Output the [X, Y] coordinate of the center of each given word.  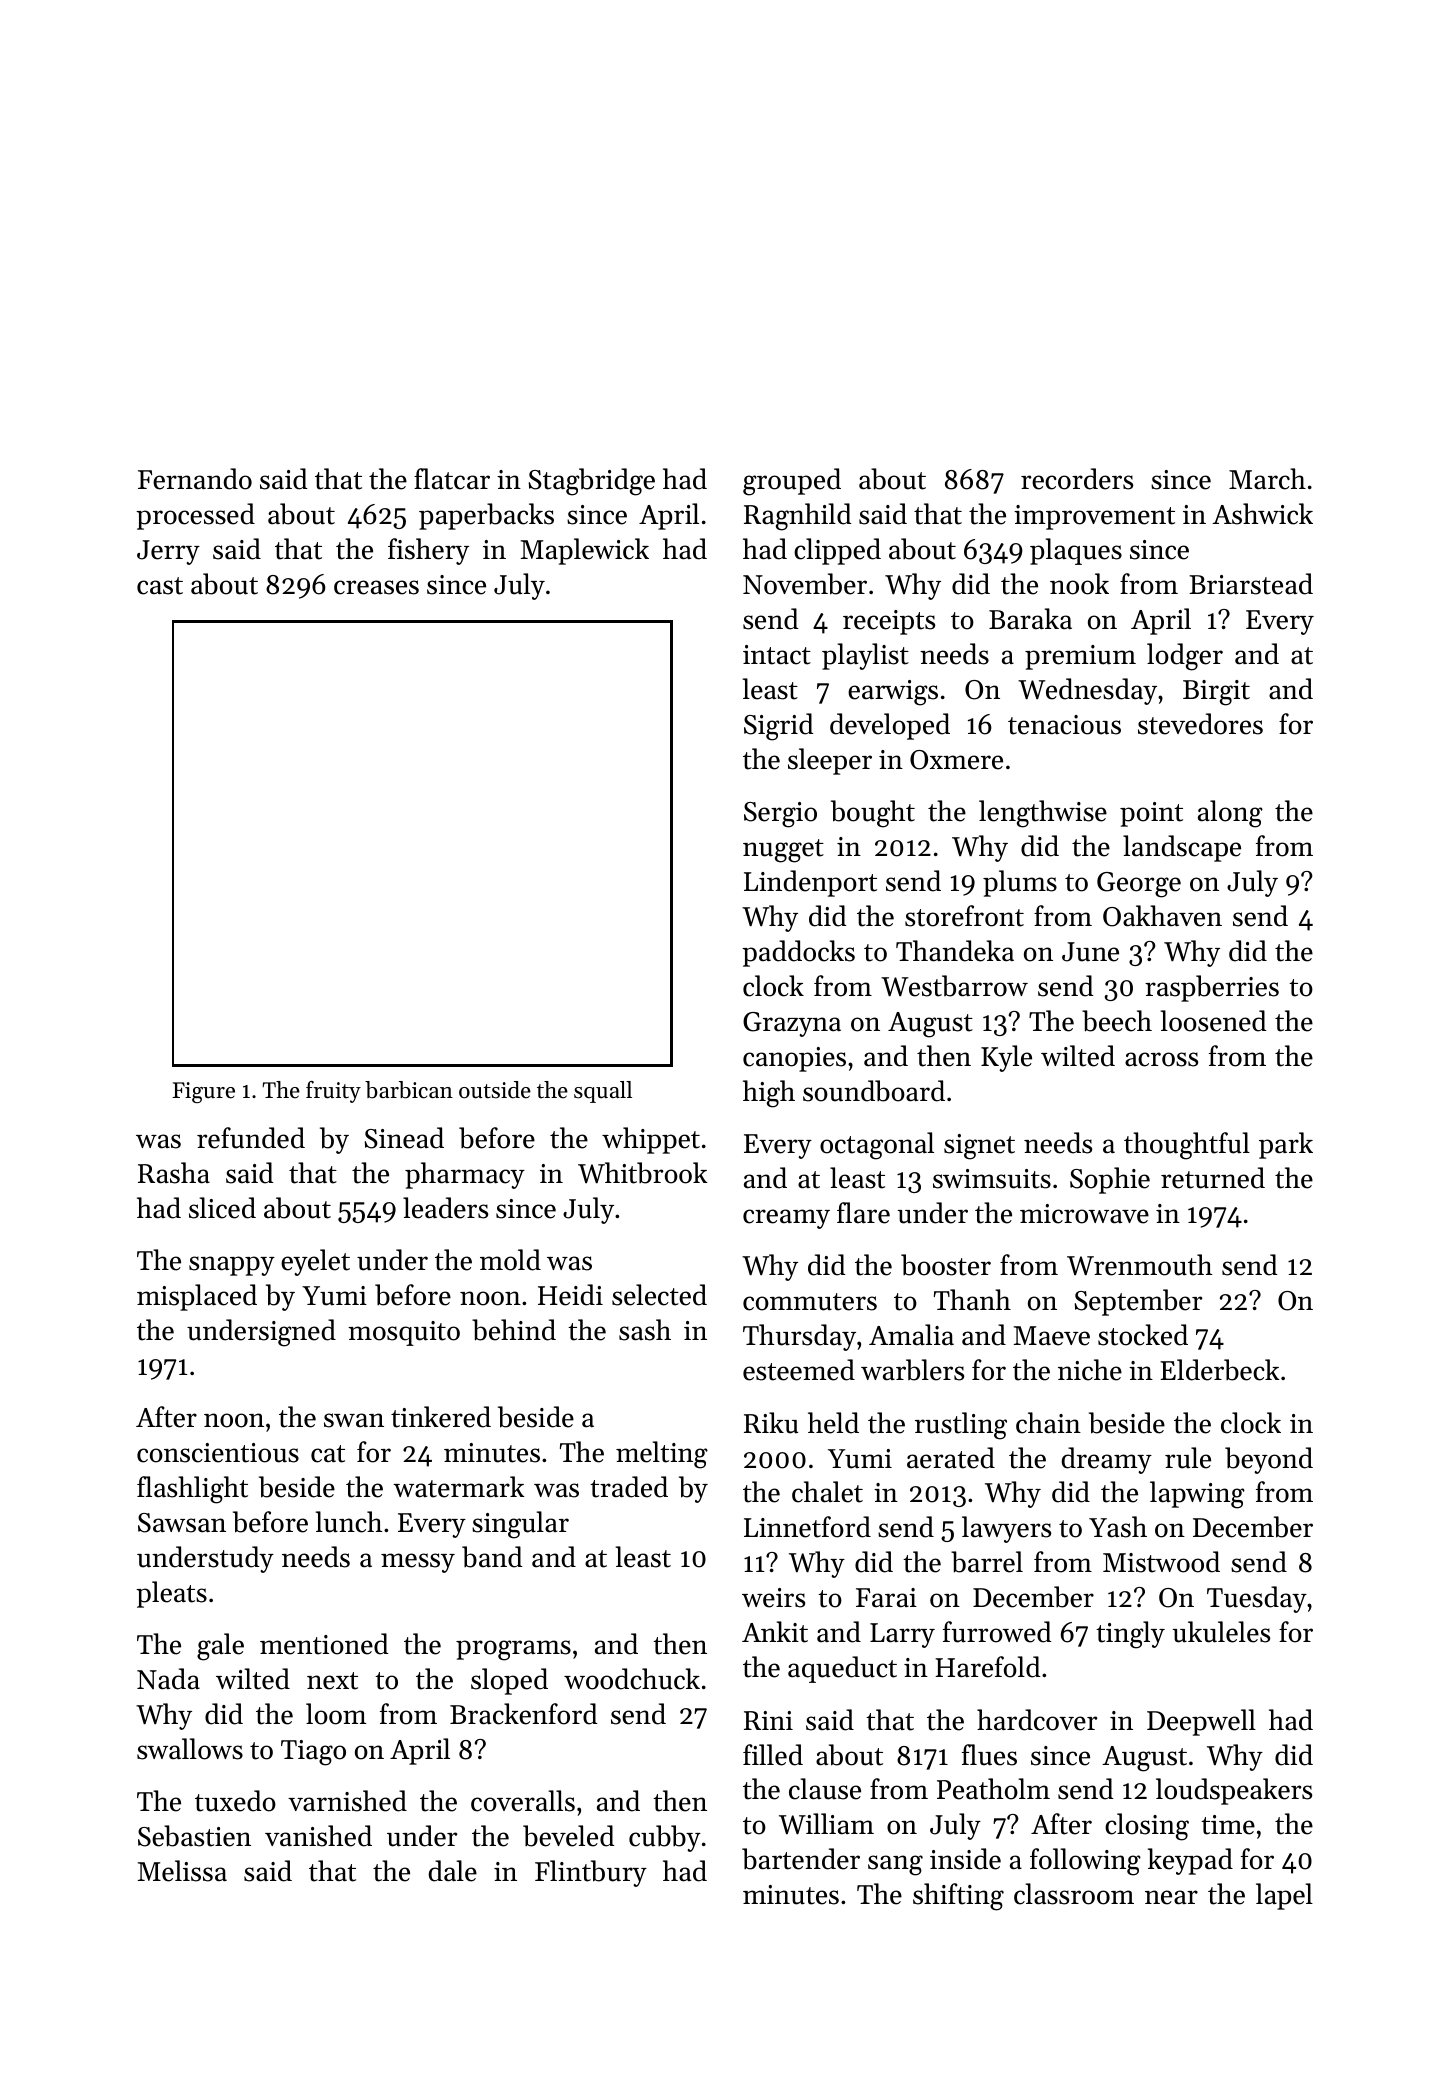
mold [510, 1260]
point [1151, 814]
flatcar [452, 479]
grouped [792, 482]
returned [1213, 1178]
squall [603, 1092]
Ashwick [1262, 514]
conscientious [218, 1453]
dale [452, 1871]
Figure [204, 1092]
